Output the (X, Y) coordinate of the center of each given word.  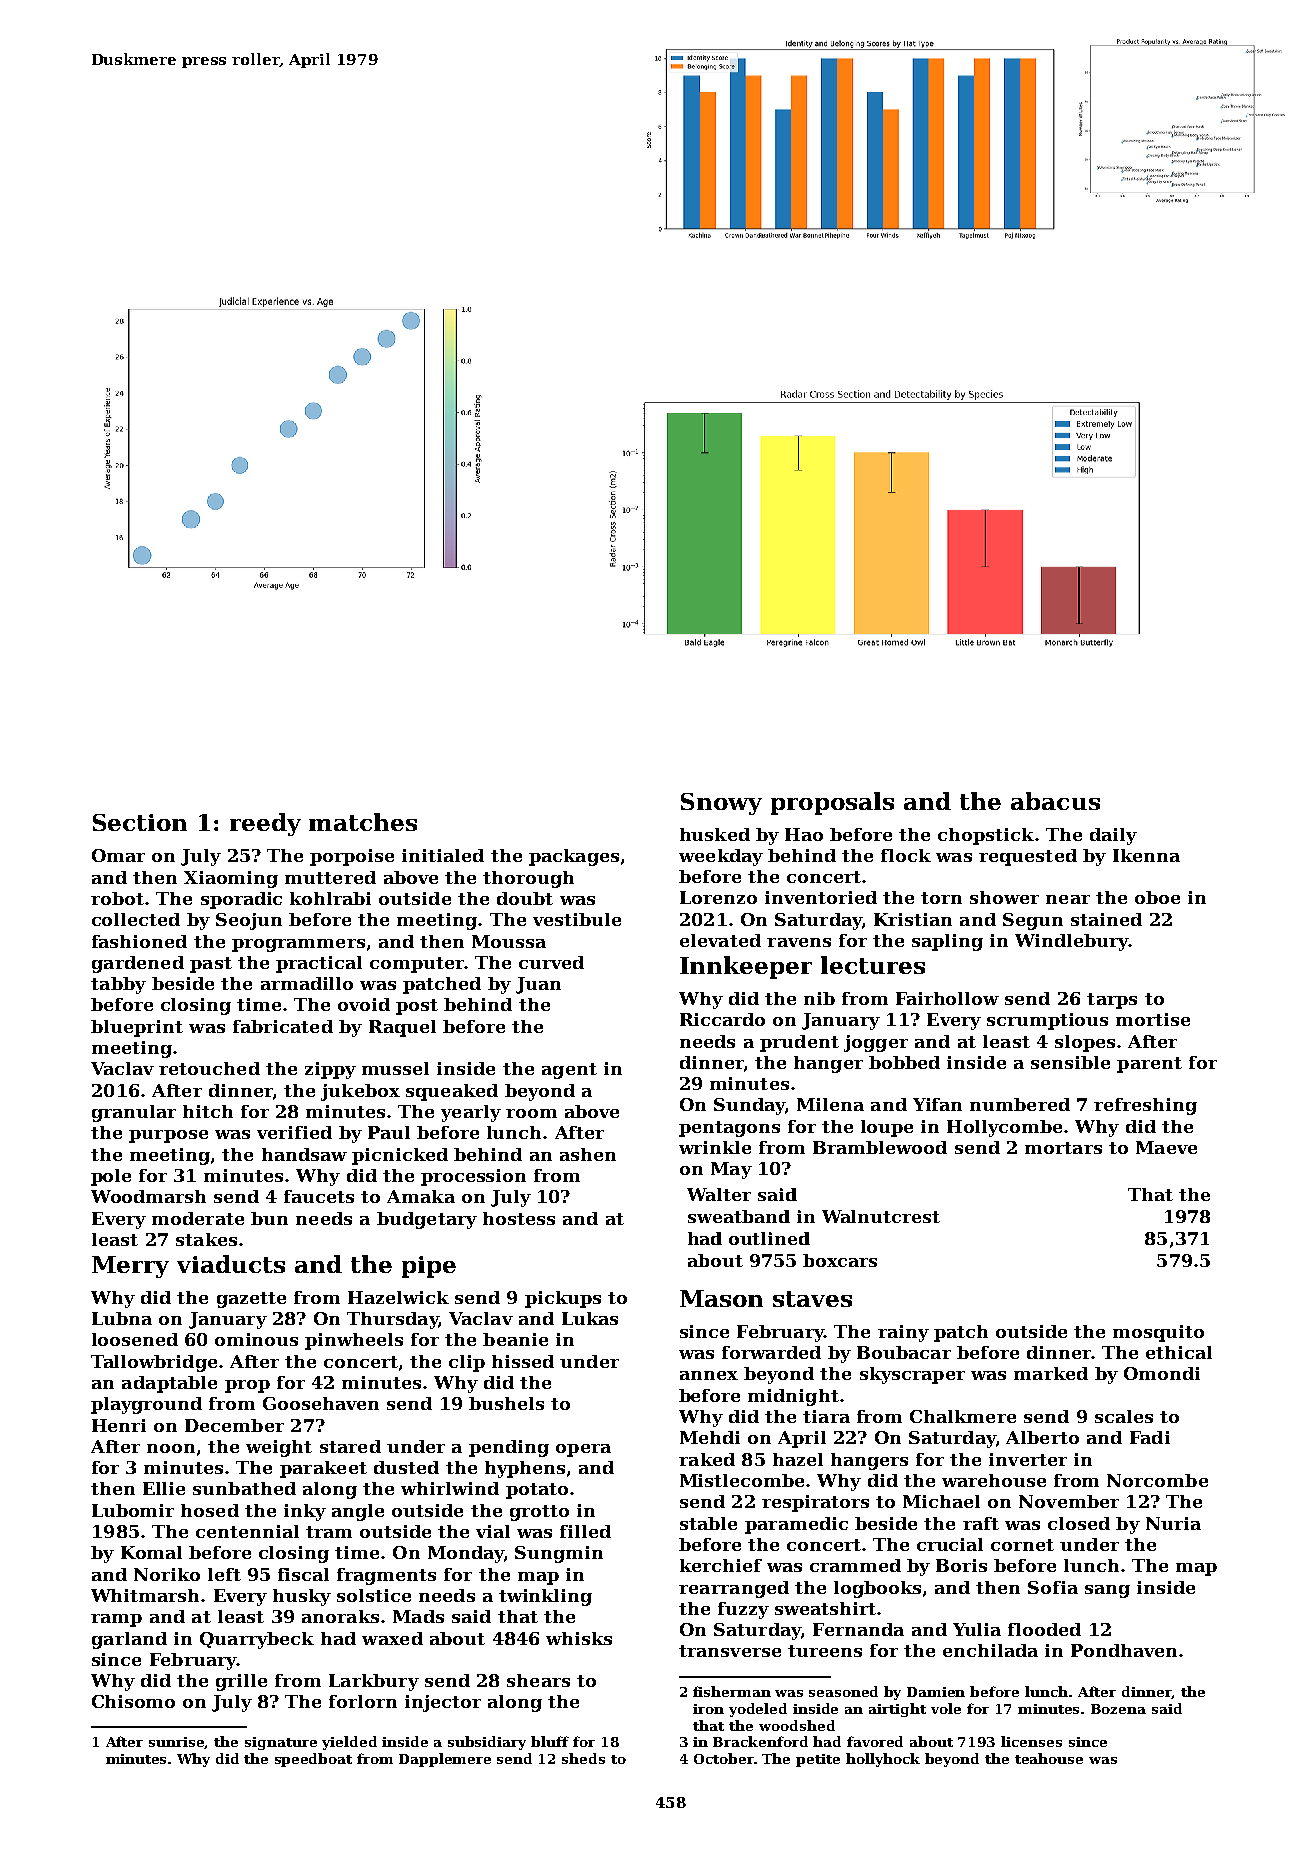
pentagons (729, 1129)
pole (111, 1177)
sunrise (177, 1743)
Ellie (164, 1488)
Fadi (1150, 1437)
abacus (1055, 801)
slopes (1085, 1043)
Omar (118, 855)
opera (583, 1450)
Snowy (721, 804)
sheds (583, 1758)
